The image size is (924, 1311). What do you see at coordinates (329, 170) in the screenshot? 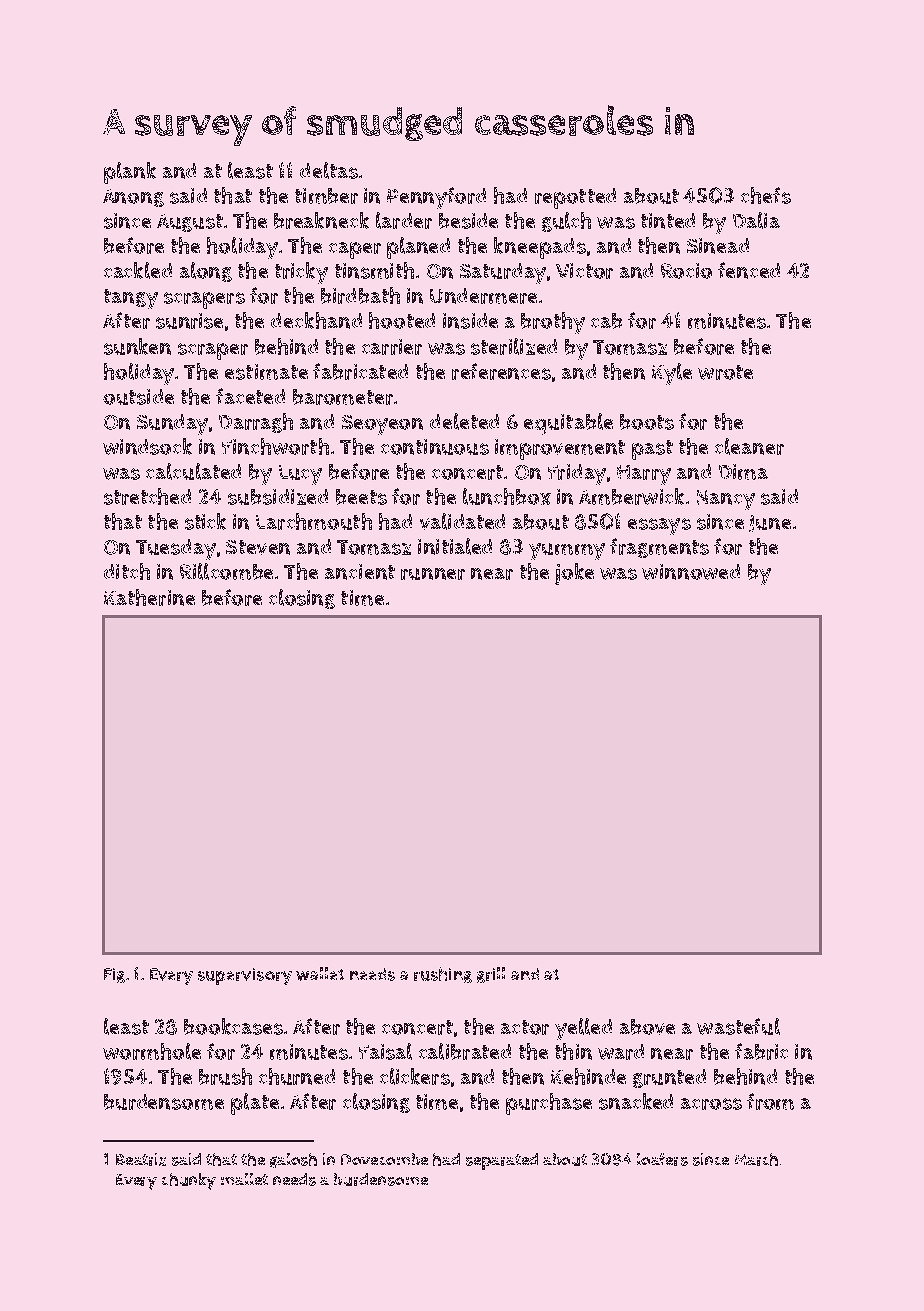
I see `deltas` at bounding box center [329, 170].
